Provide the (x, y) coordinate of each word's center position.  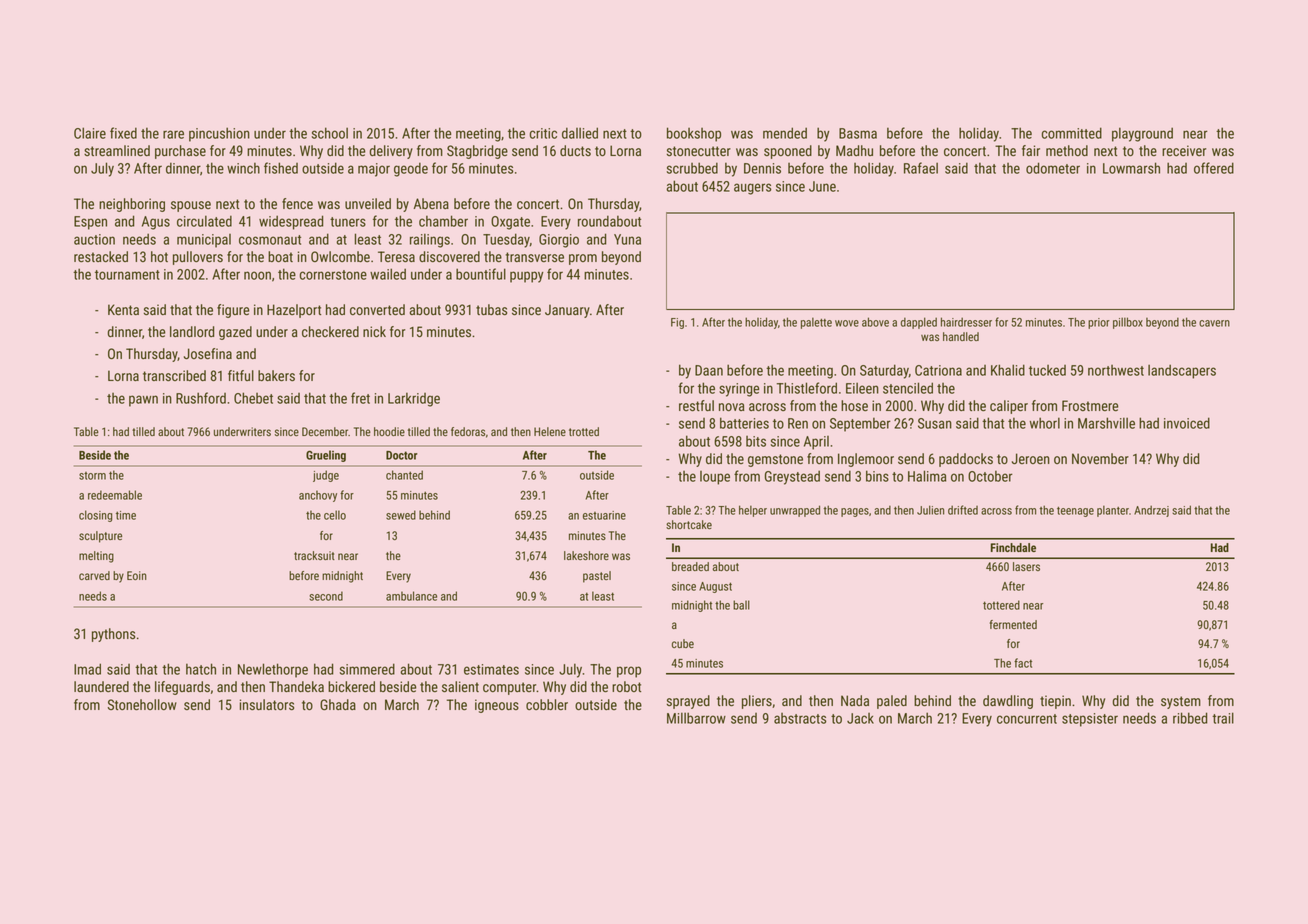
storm (92, 476)
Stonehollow (142, 704)
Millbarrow (696, 718)
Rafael (921, 168)
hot (159, 256)
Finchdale (1013, 547)
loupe (715, 478)
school (330, 133)
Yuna (627, 239)
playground (1142, 134)
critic (543, 133)
